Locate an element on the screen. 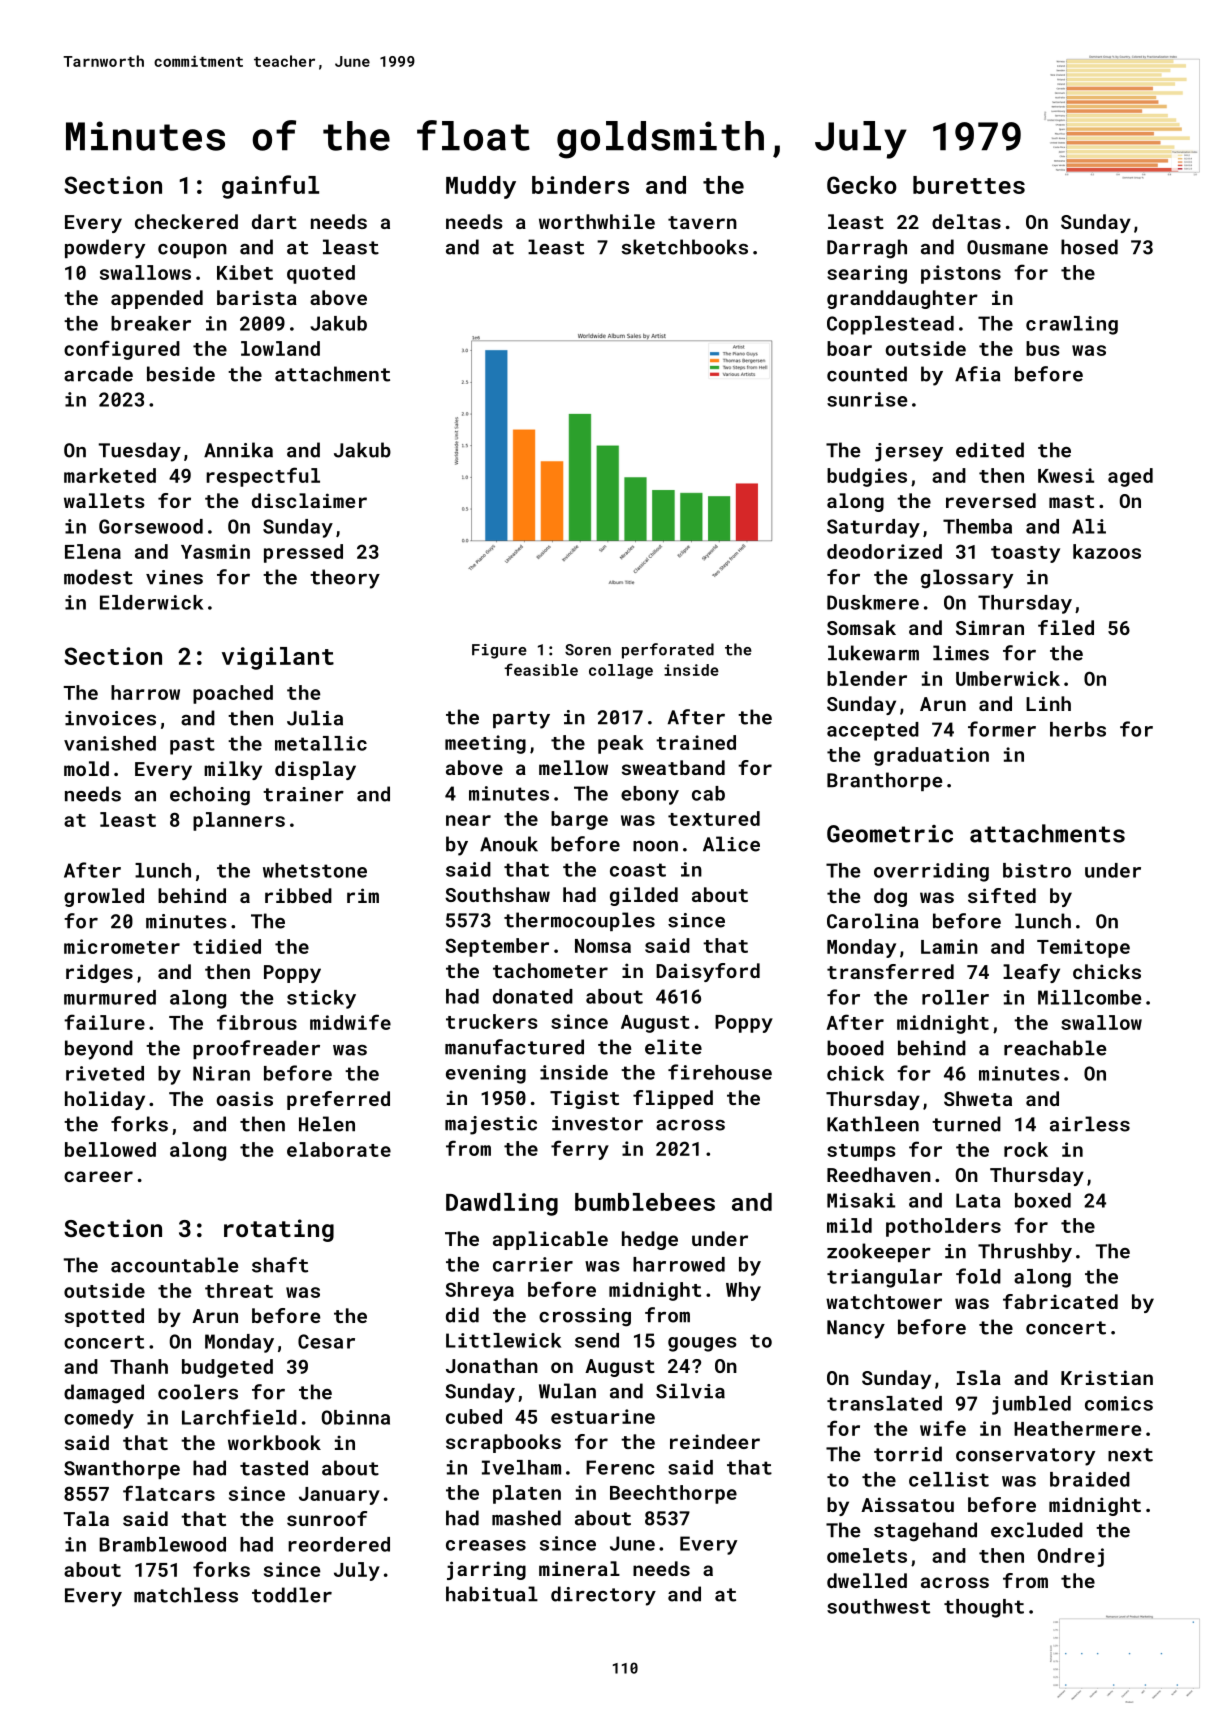 The image size is (1223, 1730). appended is located at coordinates (157, 299).
